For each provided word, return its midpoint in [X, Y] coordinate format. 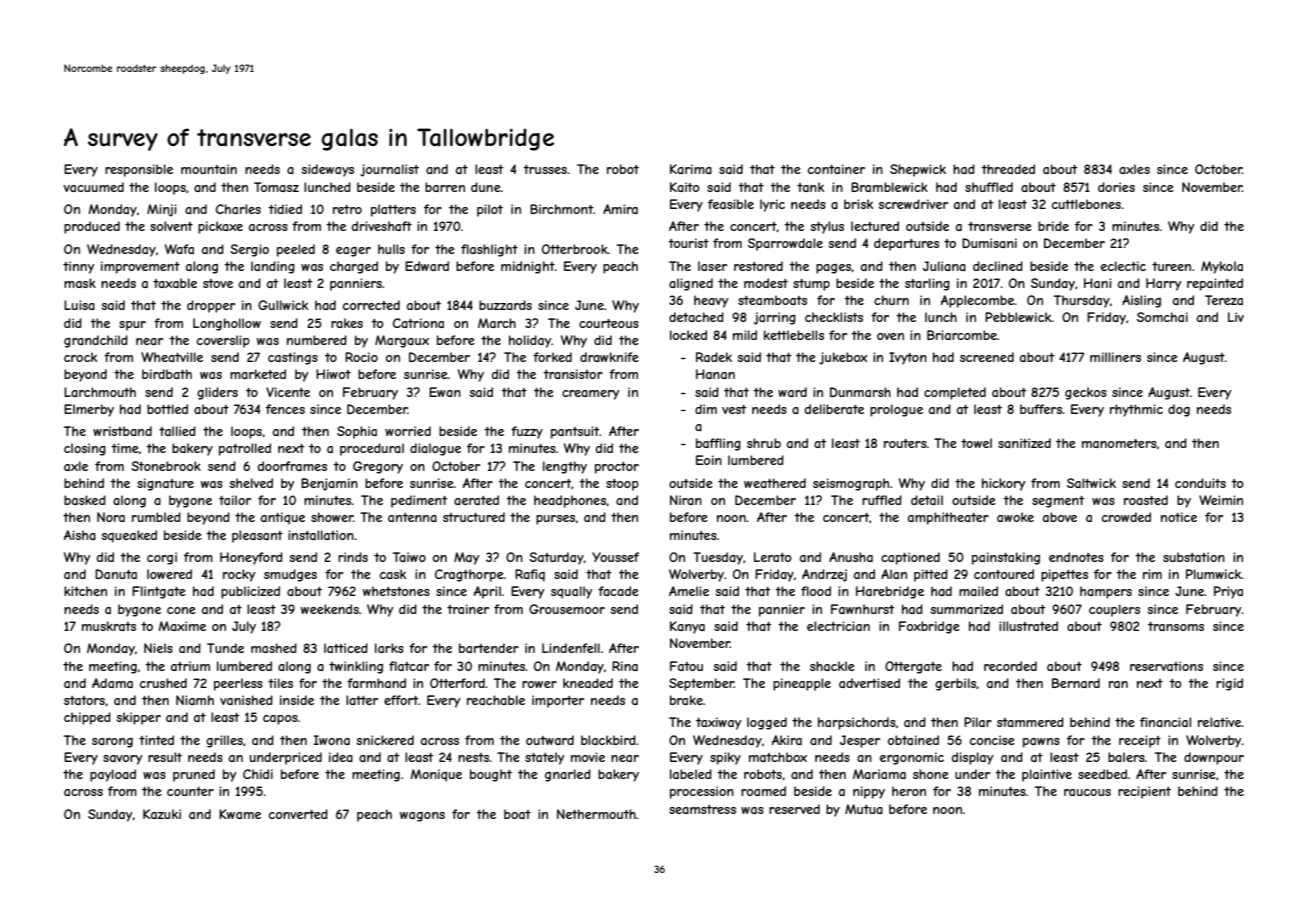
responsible [139, 170]
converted [298, 814]
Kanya [687, 627]
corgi [162, 558]
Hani [1097, 283]
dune [486, 187]
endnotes [1076, 557]
